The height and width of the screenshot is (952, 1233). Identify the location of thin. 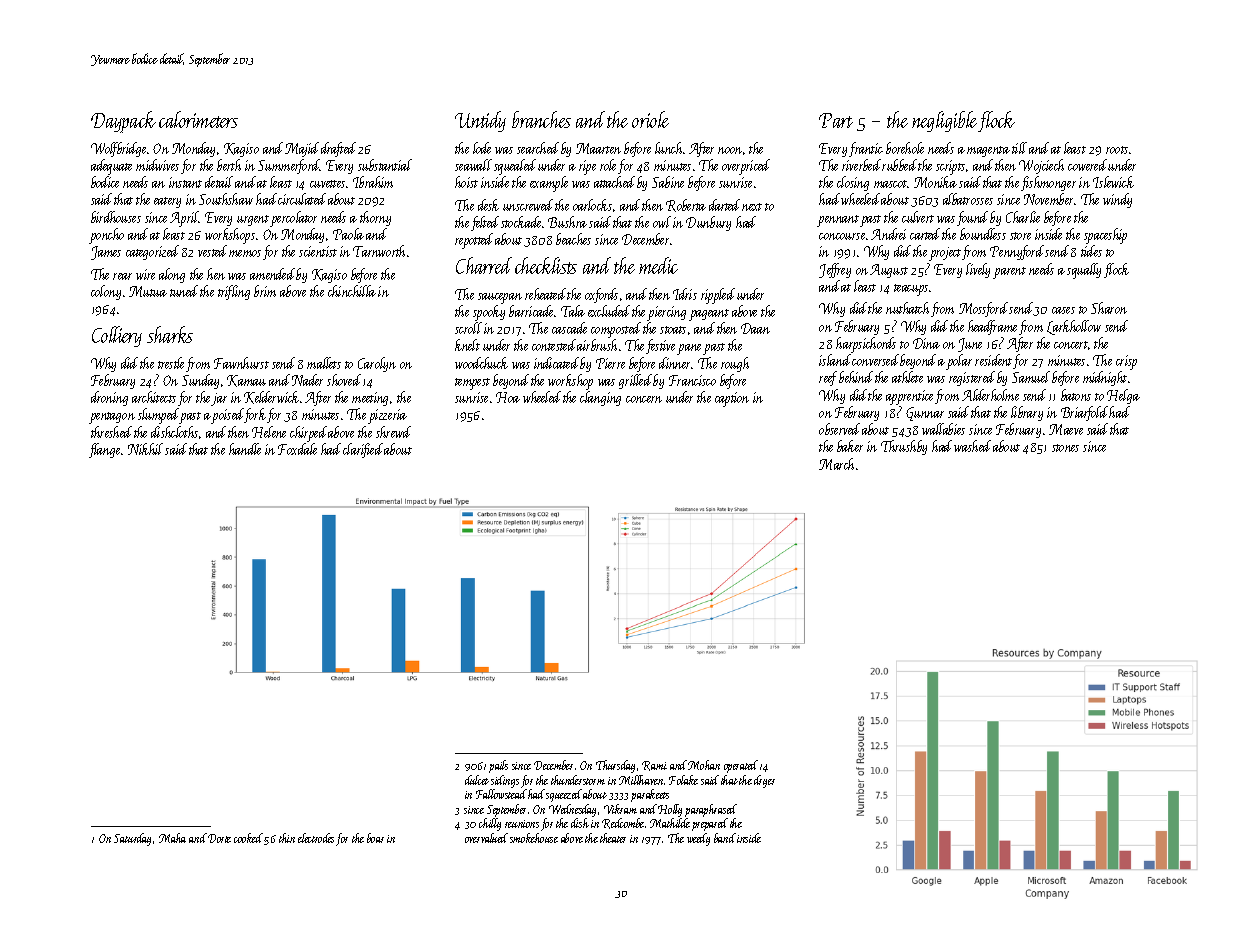
(287, 838).
